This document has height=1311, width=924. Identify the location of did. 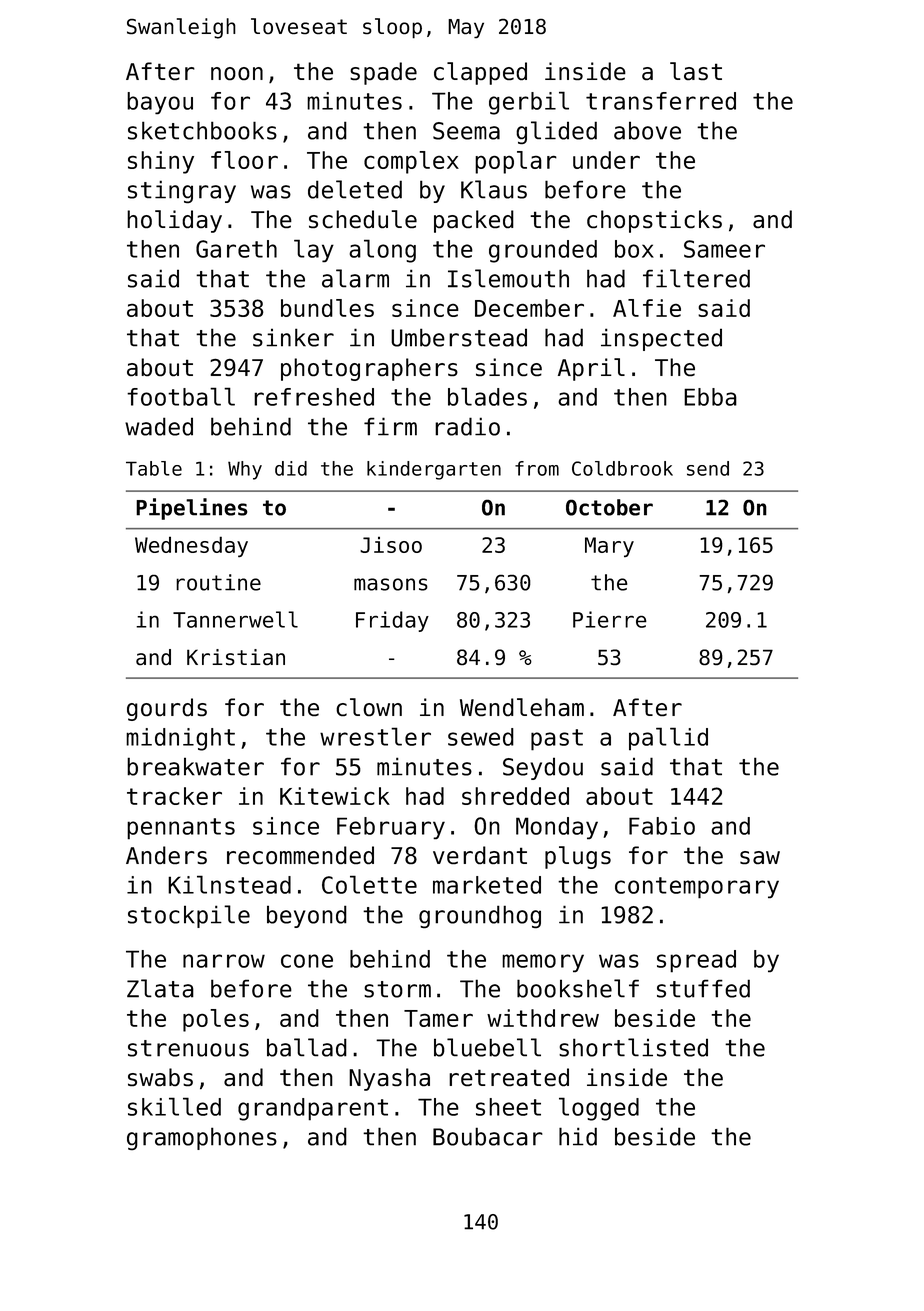
(291, 468).
